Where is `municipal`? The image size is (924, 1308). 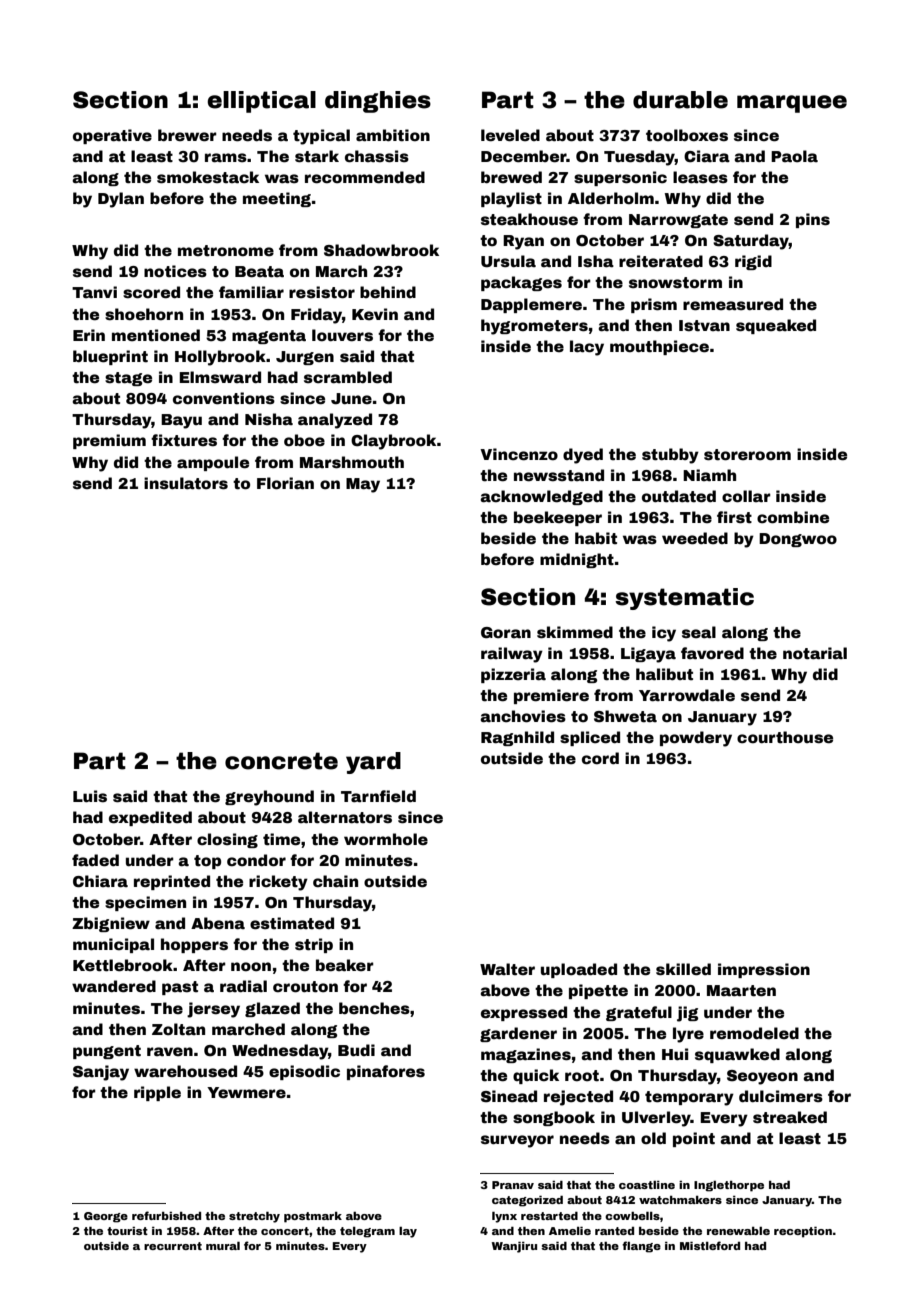 municipal is located at coordinates (113, 945).
